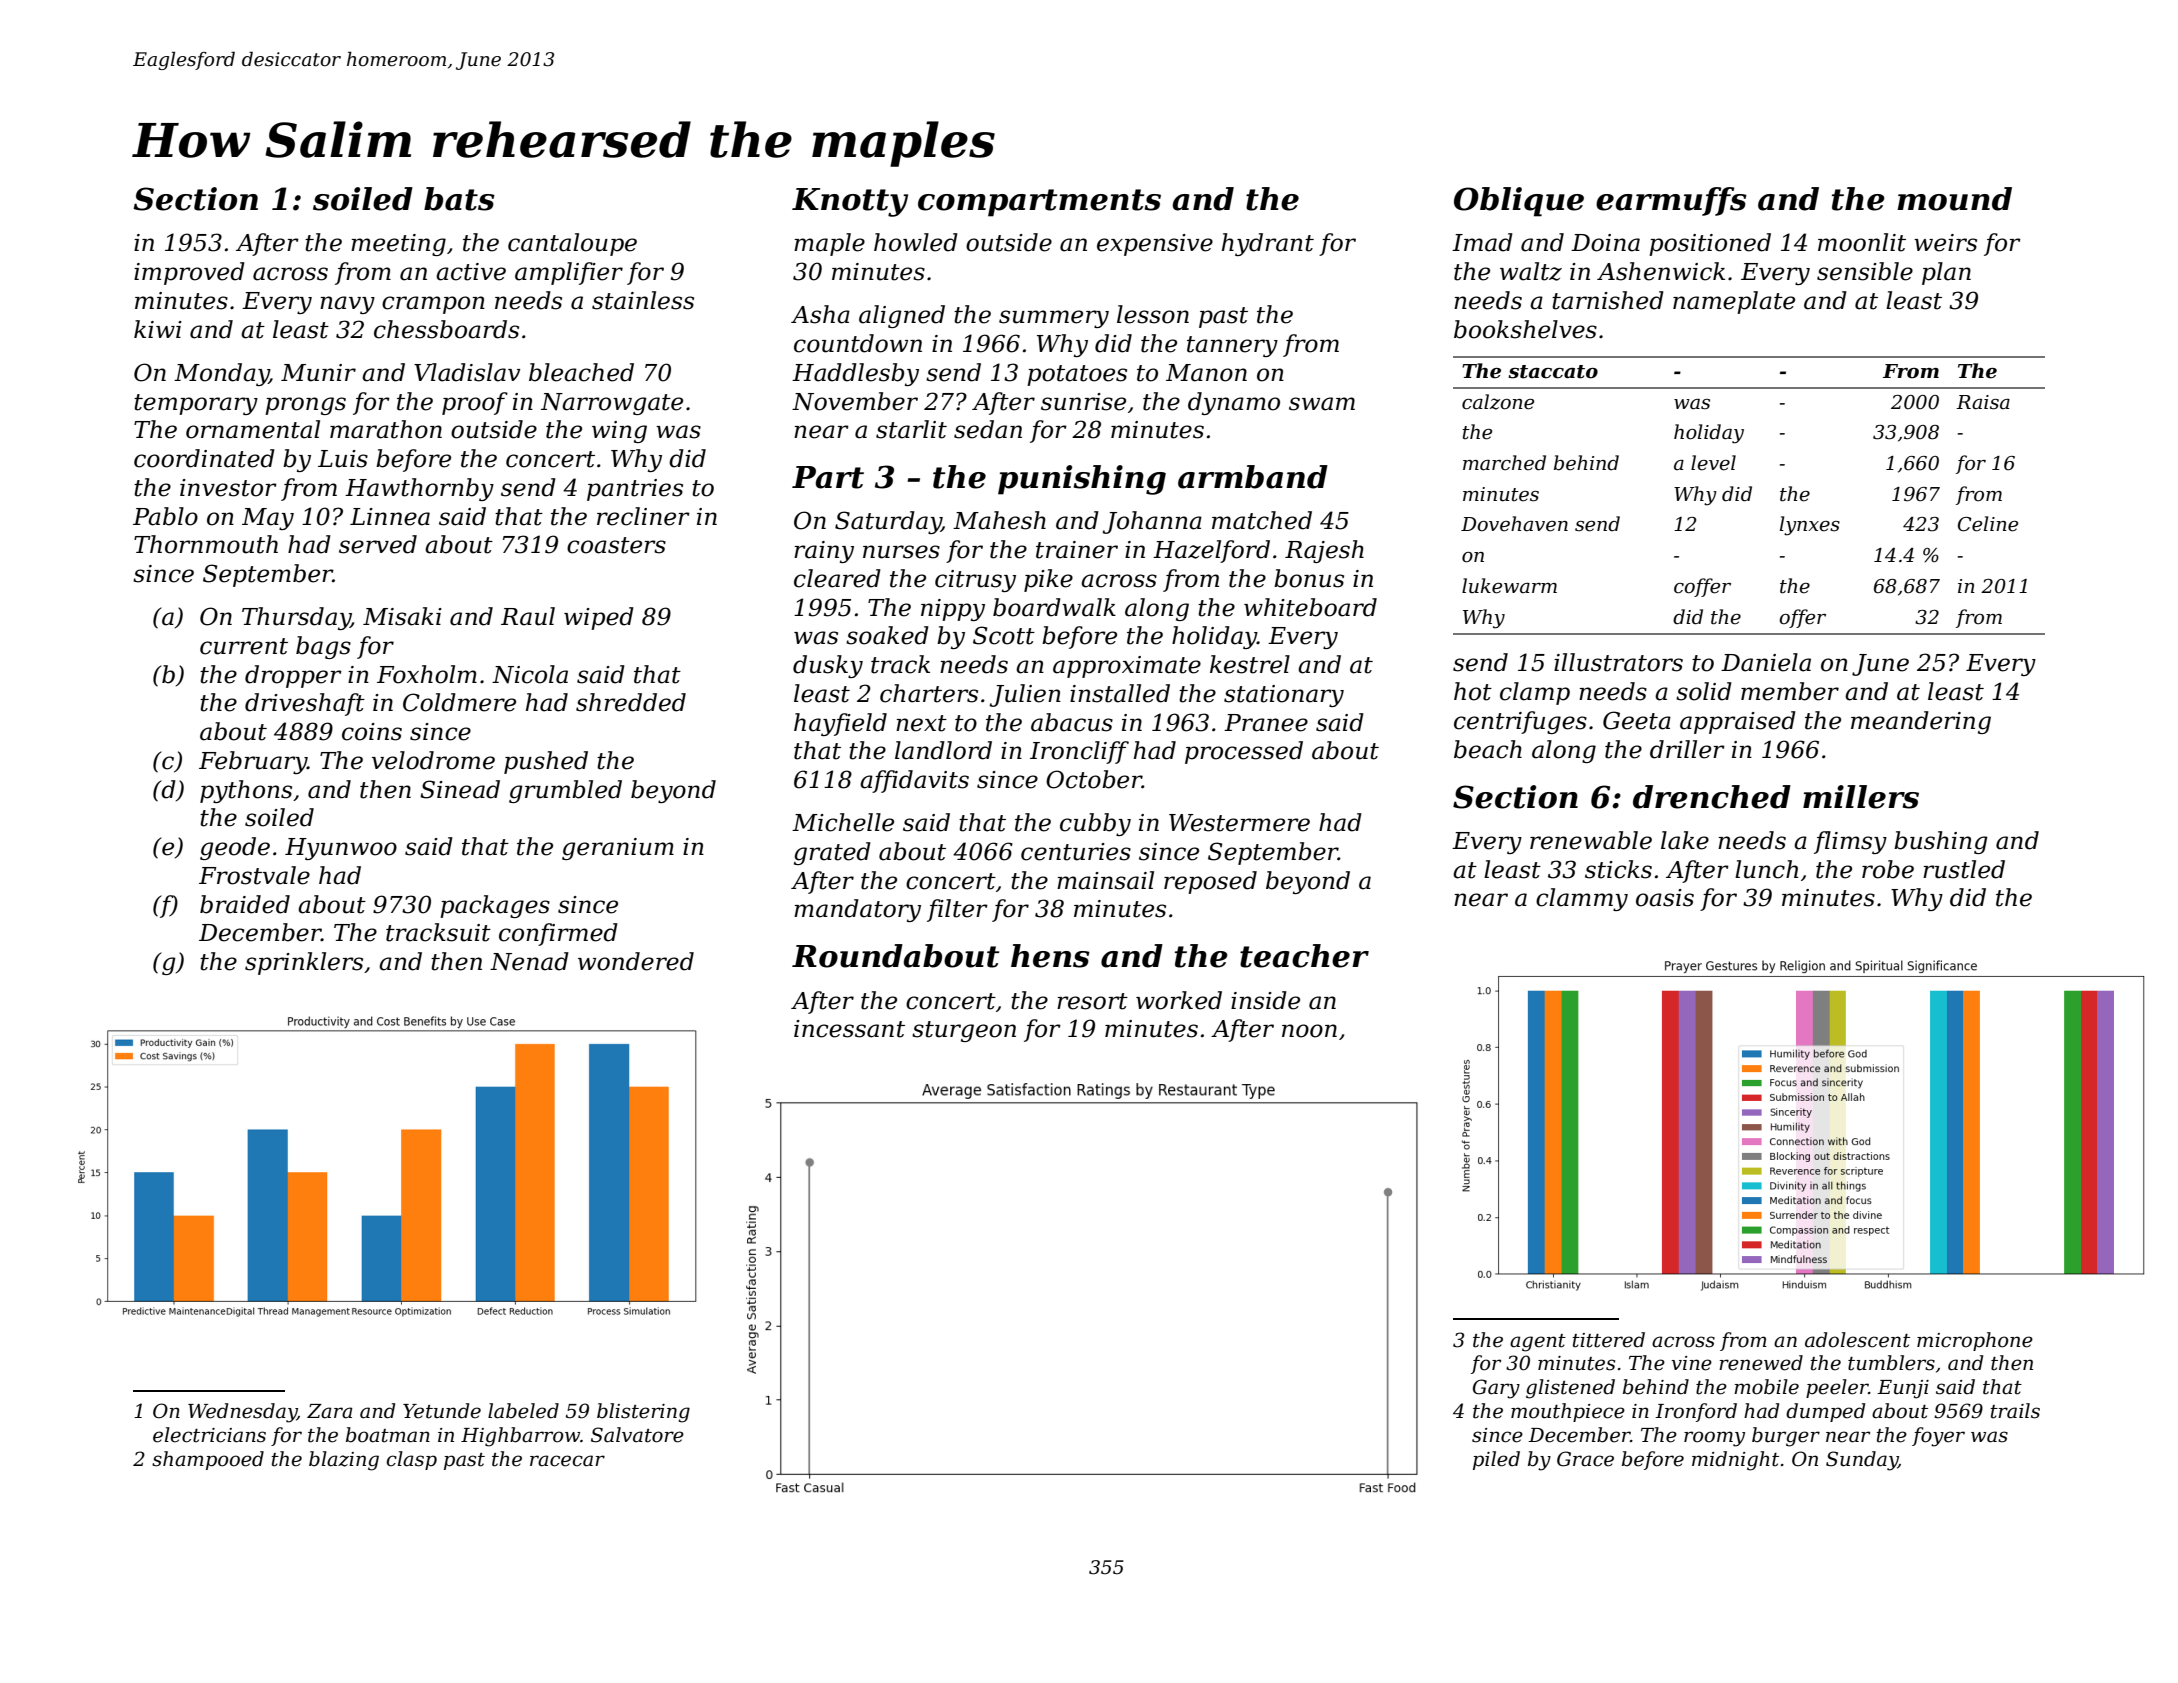 This image has height=1683, width=2178. What do you see at coordinates (1322, 404) in the image?
I see `swam` at bounding box center [1322, 404].
